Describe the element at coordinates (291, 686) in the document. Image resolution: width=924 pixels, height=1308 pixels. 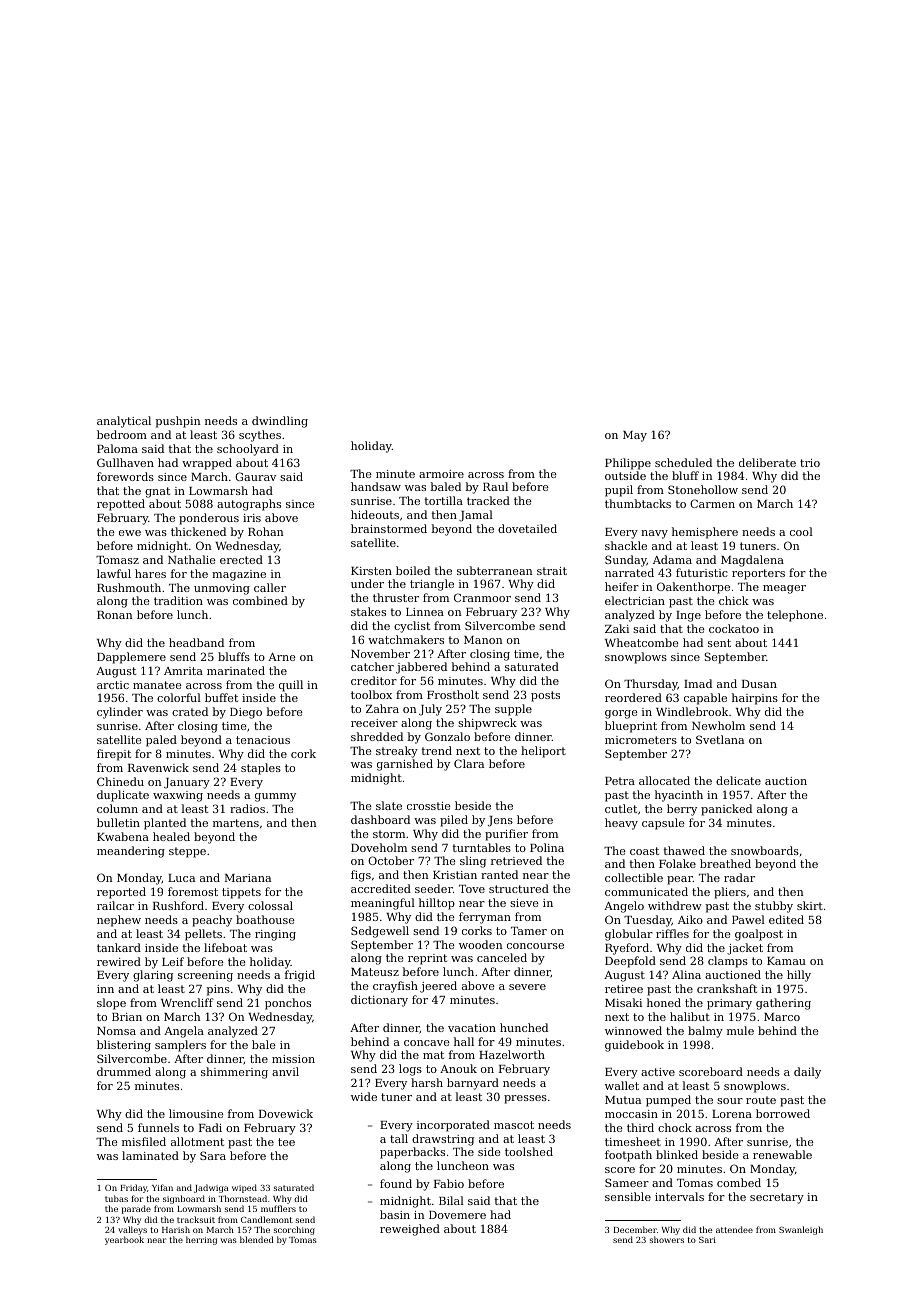
I see `quill` at that location.
